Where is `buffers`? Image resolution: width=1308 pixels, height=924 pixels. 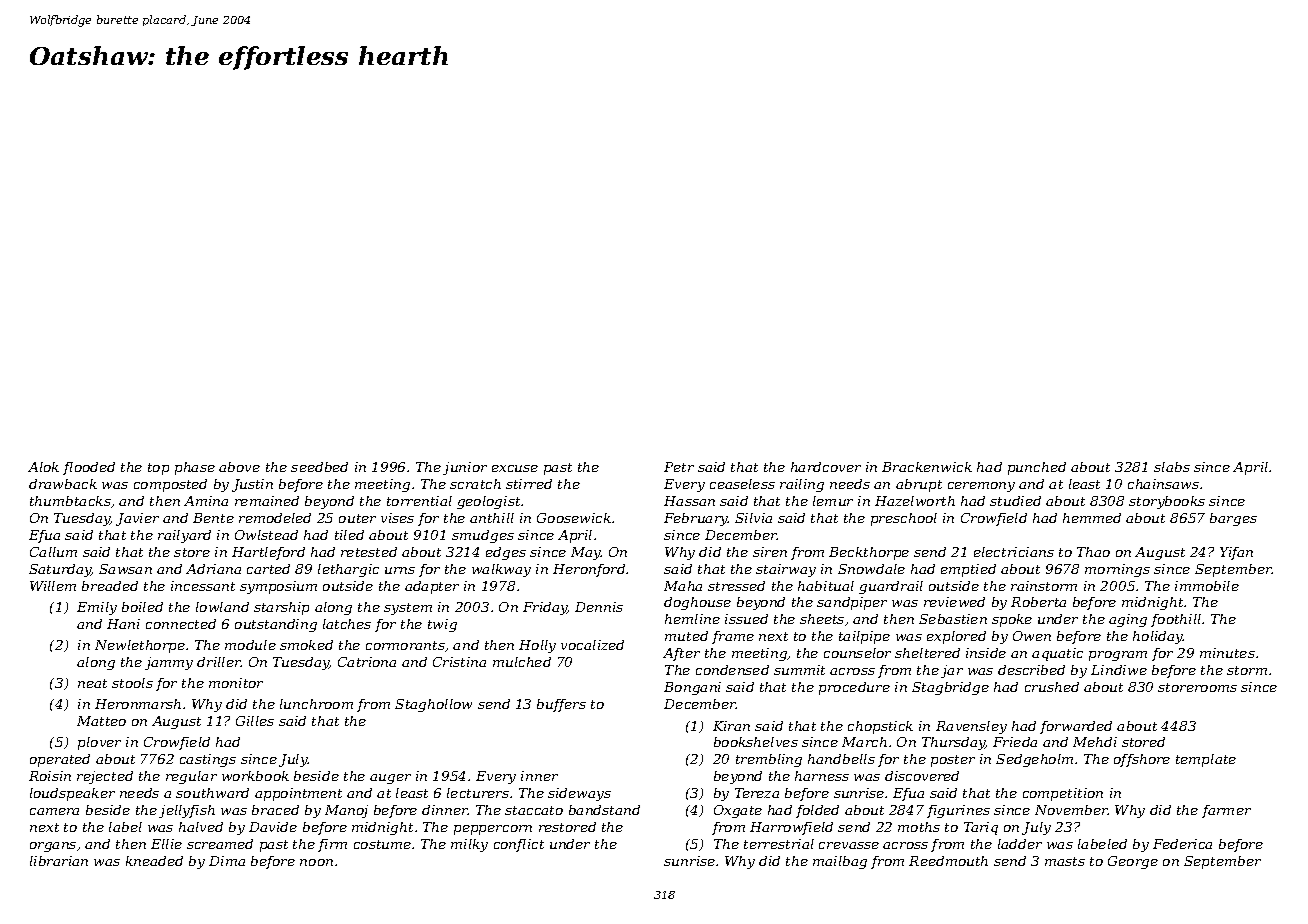
buffers is located at coordinates (561, 705).
